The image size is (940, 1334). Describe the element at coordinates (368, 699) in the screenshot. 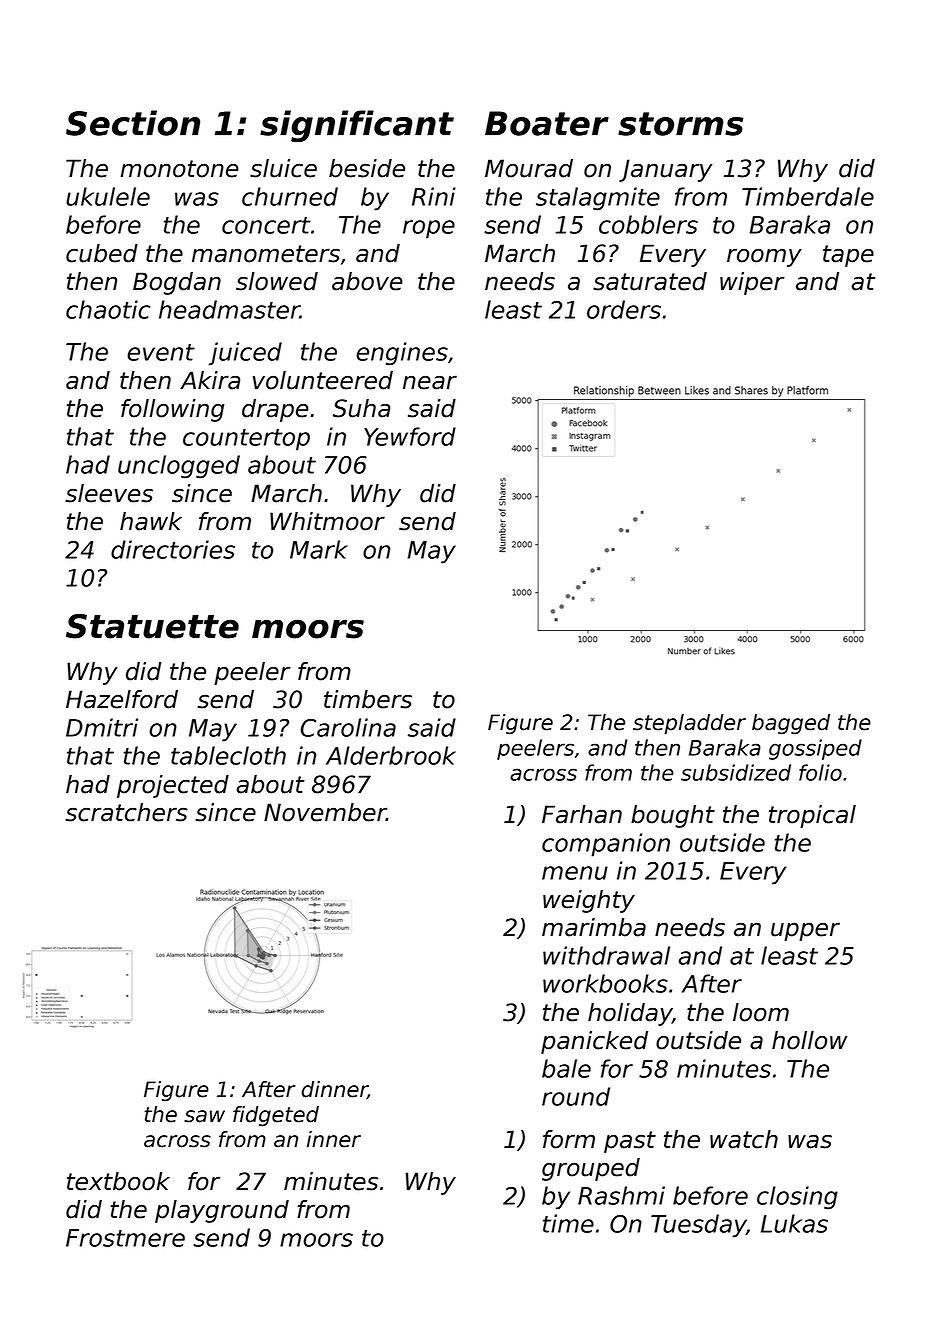

I see `timbers` at that location.
